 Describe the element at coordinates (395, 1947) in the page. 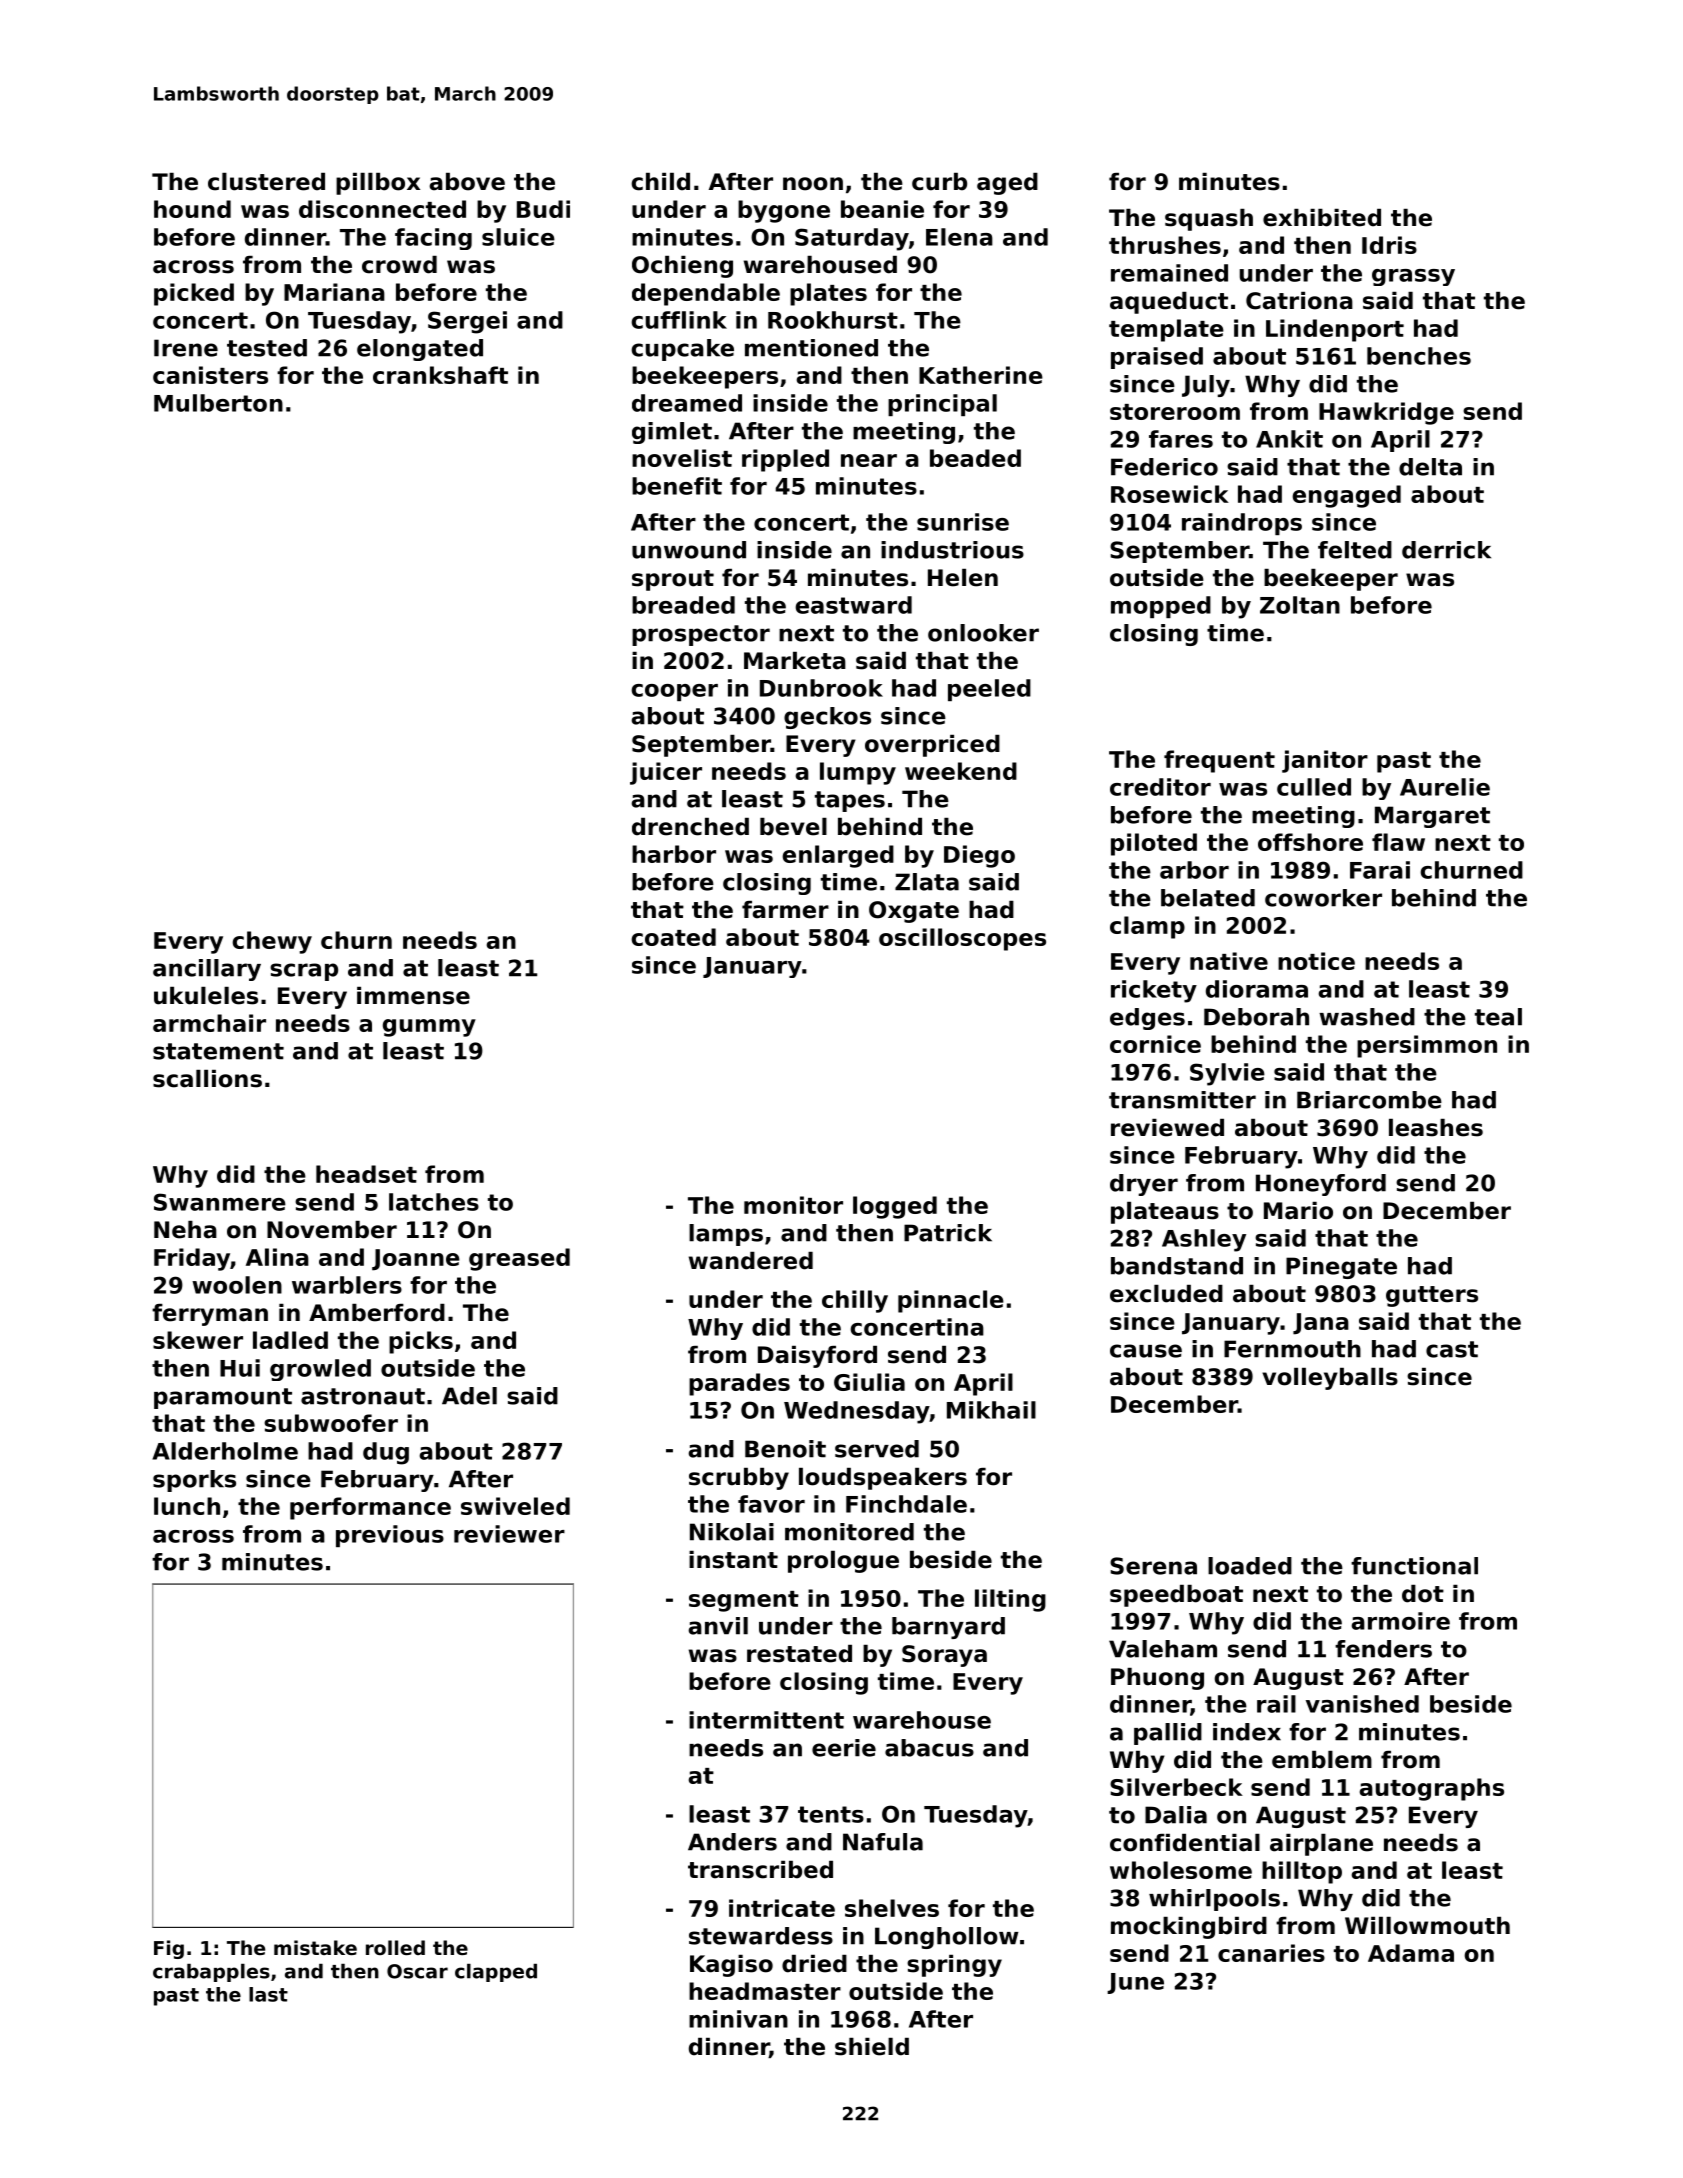

I see `rolled` at that location.
